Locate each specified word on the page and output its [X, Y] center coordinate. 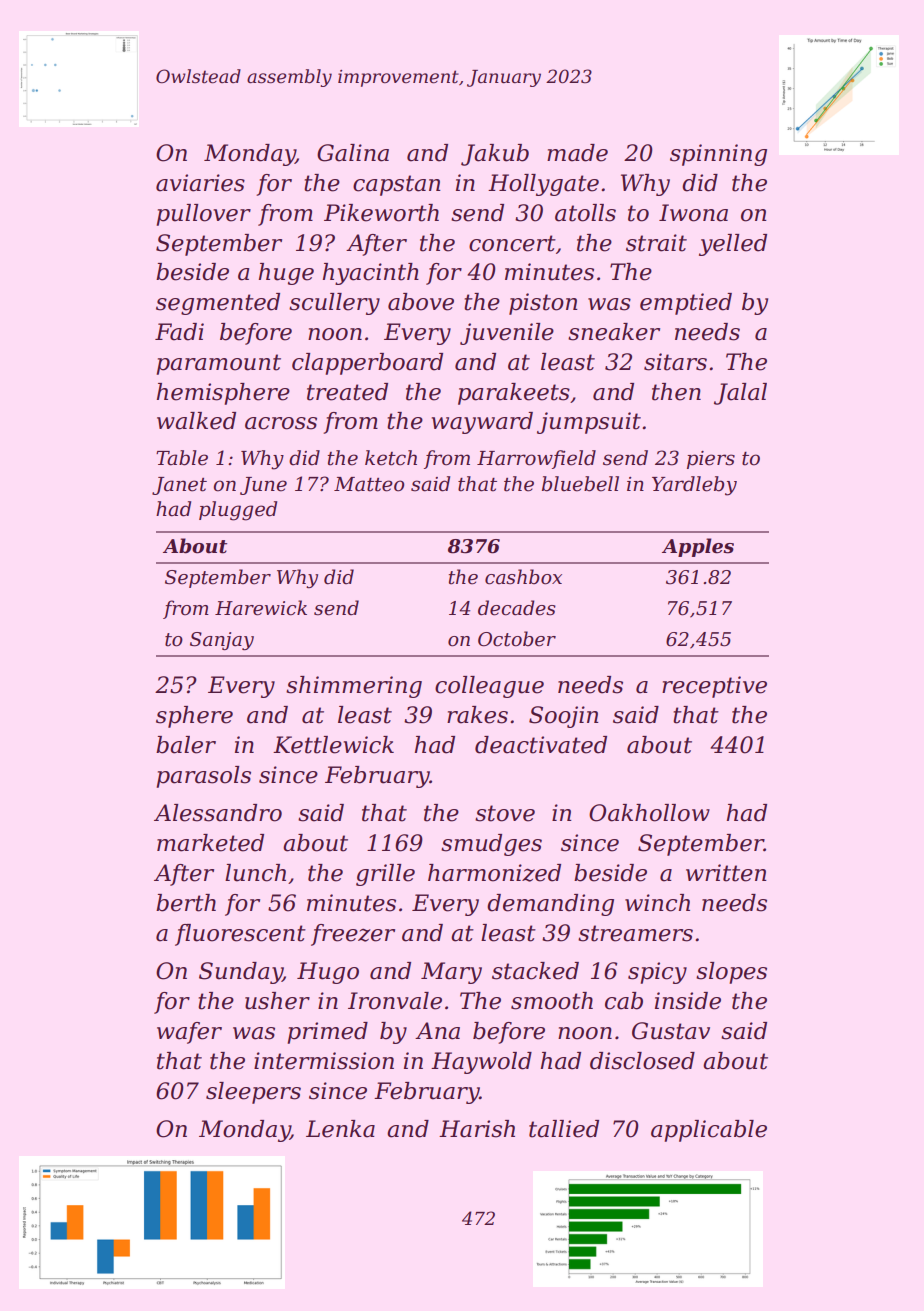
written [726, 873]
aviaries [200, 183]
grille [385, 875]
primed [327, 1033]
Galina [353, 153]
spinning [718, 155]
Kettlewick [333, 745]
